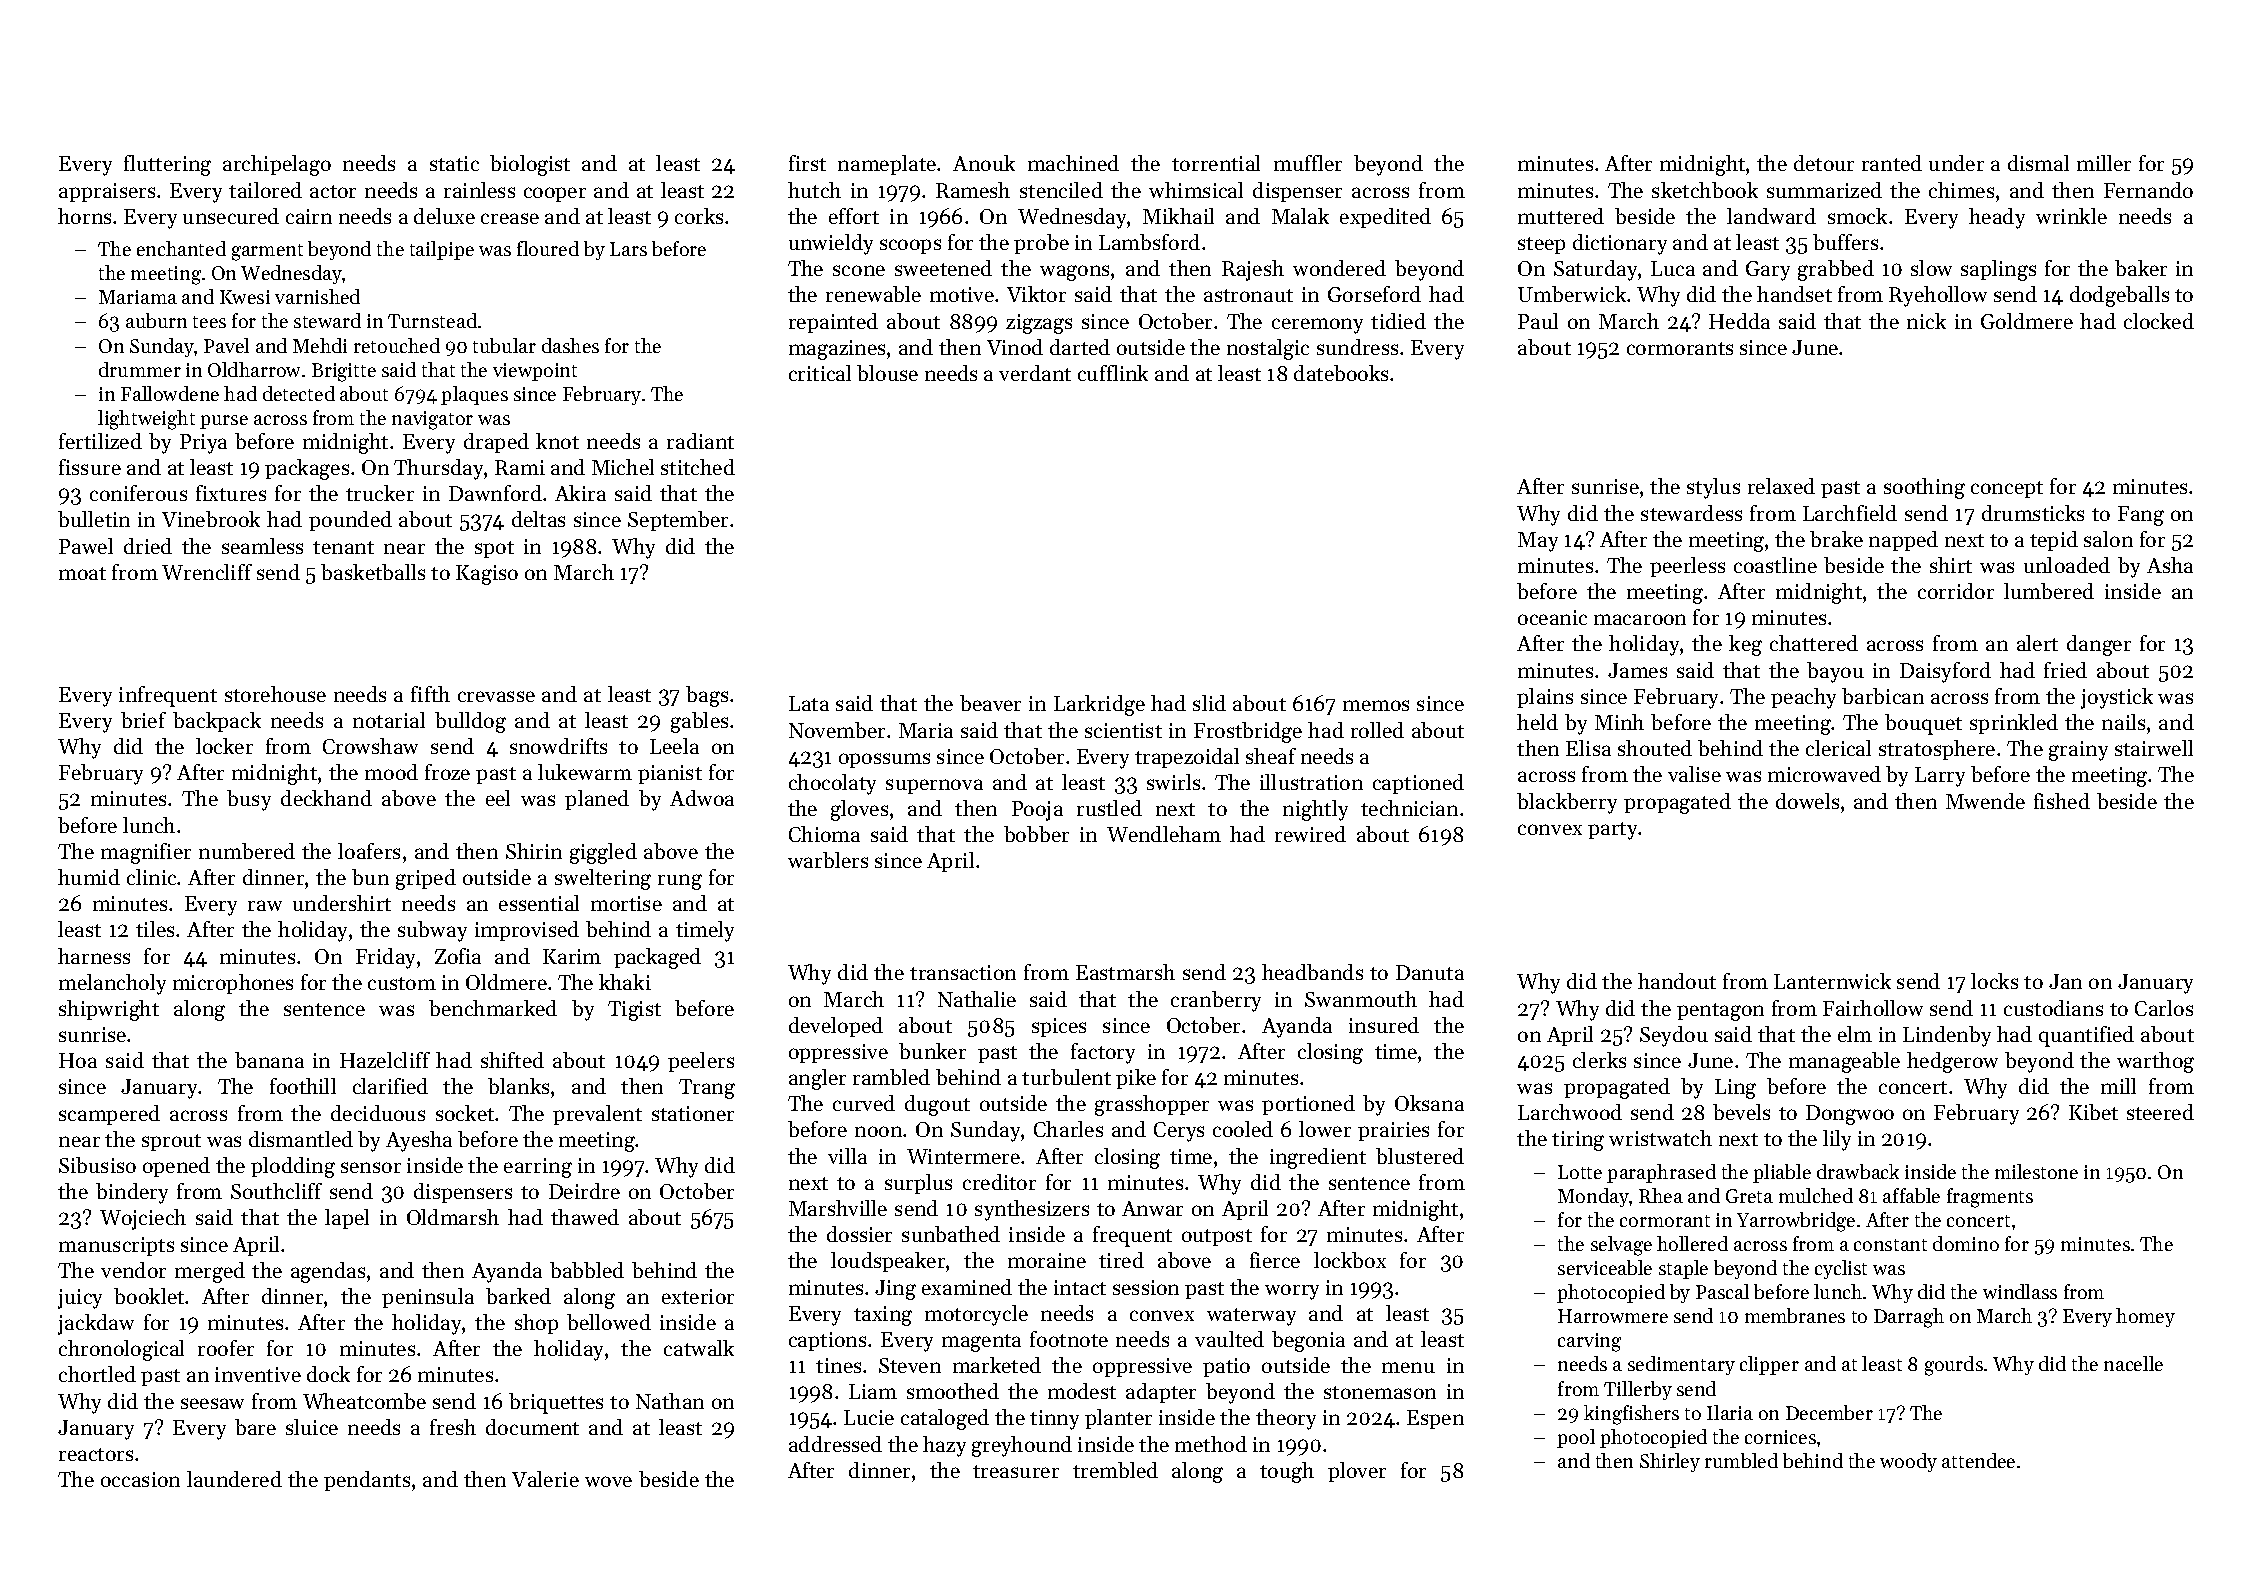  Describe the element at coordinates (963, 972) in the document. I see `transaction` at that location.
